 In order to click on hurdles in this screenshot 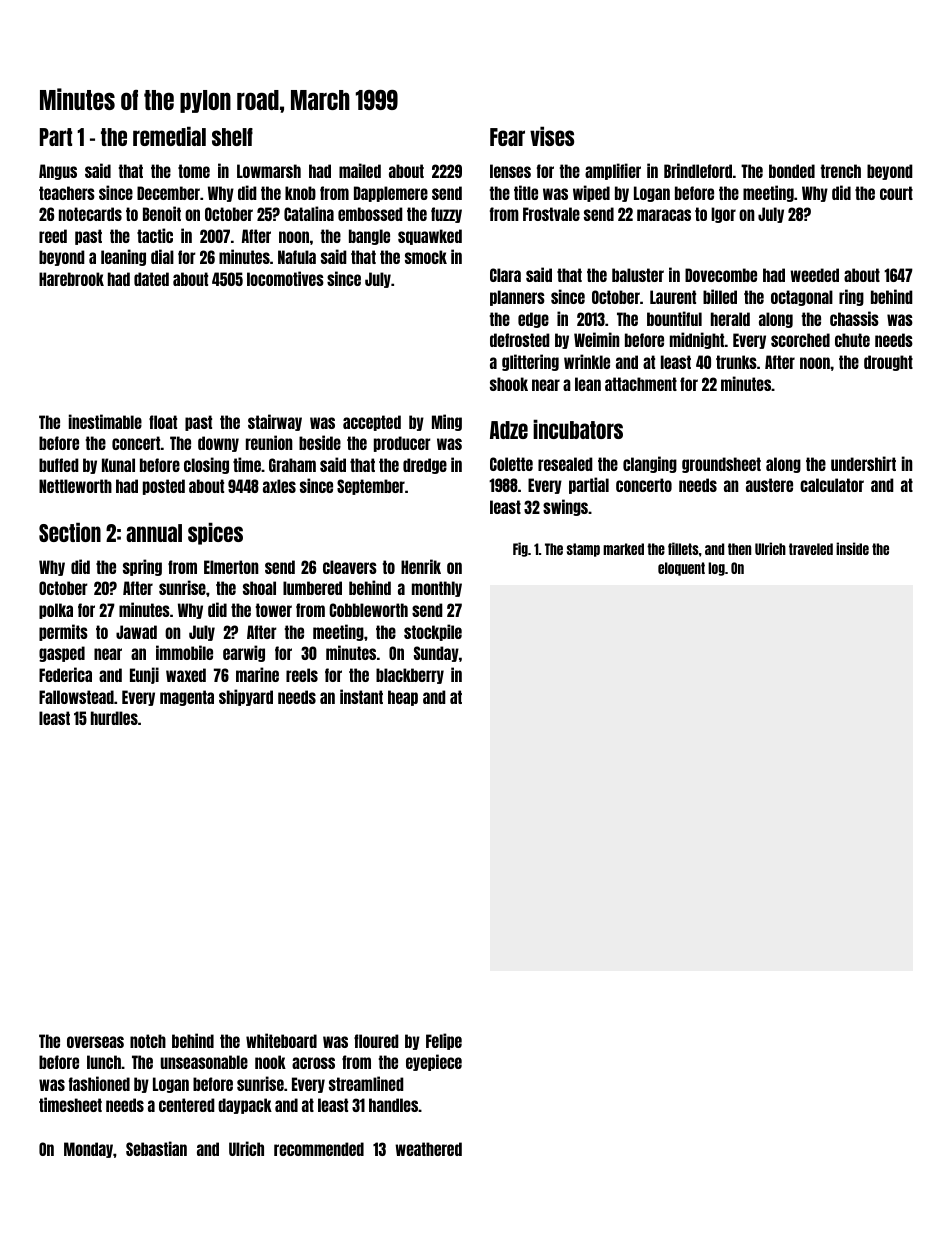, I will do `click(114, 718)`.
